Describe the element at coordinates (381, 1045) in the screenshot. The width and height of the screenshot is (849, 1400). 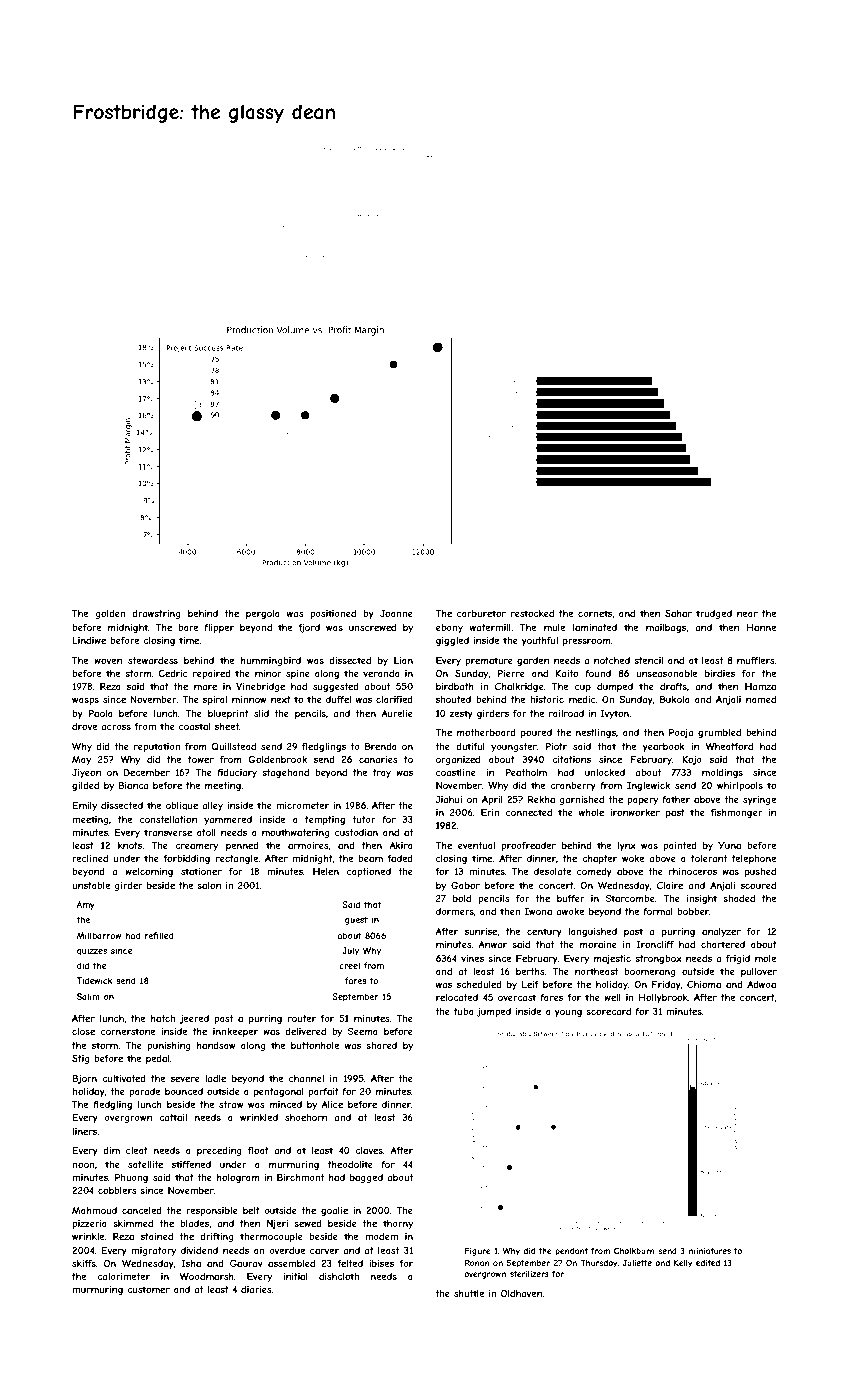
I see `shared` at that location.
